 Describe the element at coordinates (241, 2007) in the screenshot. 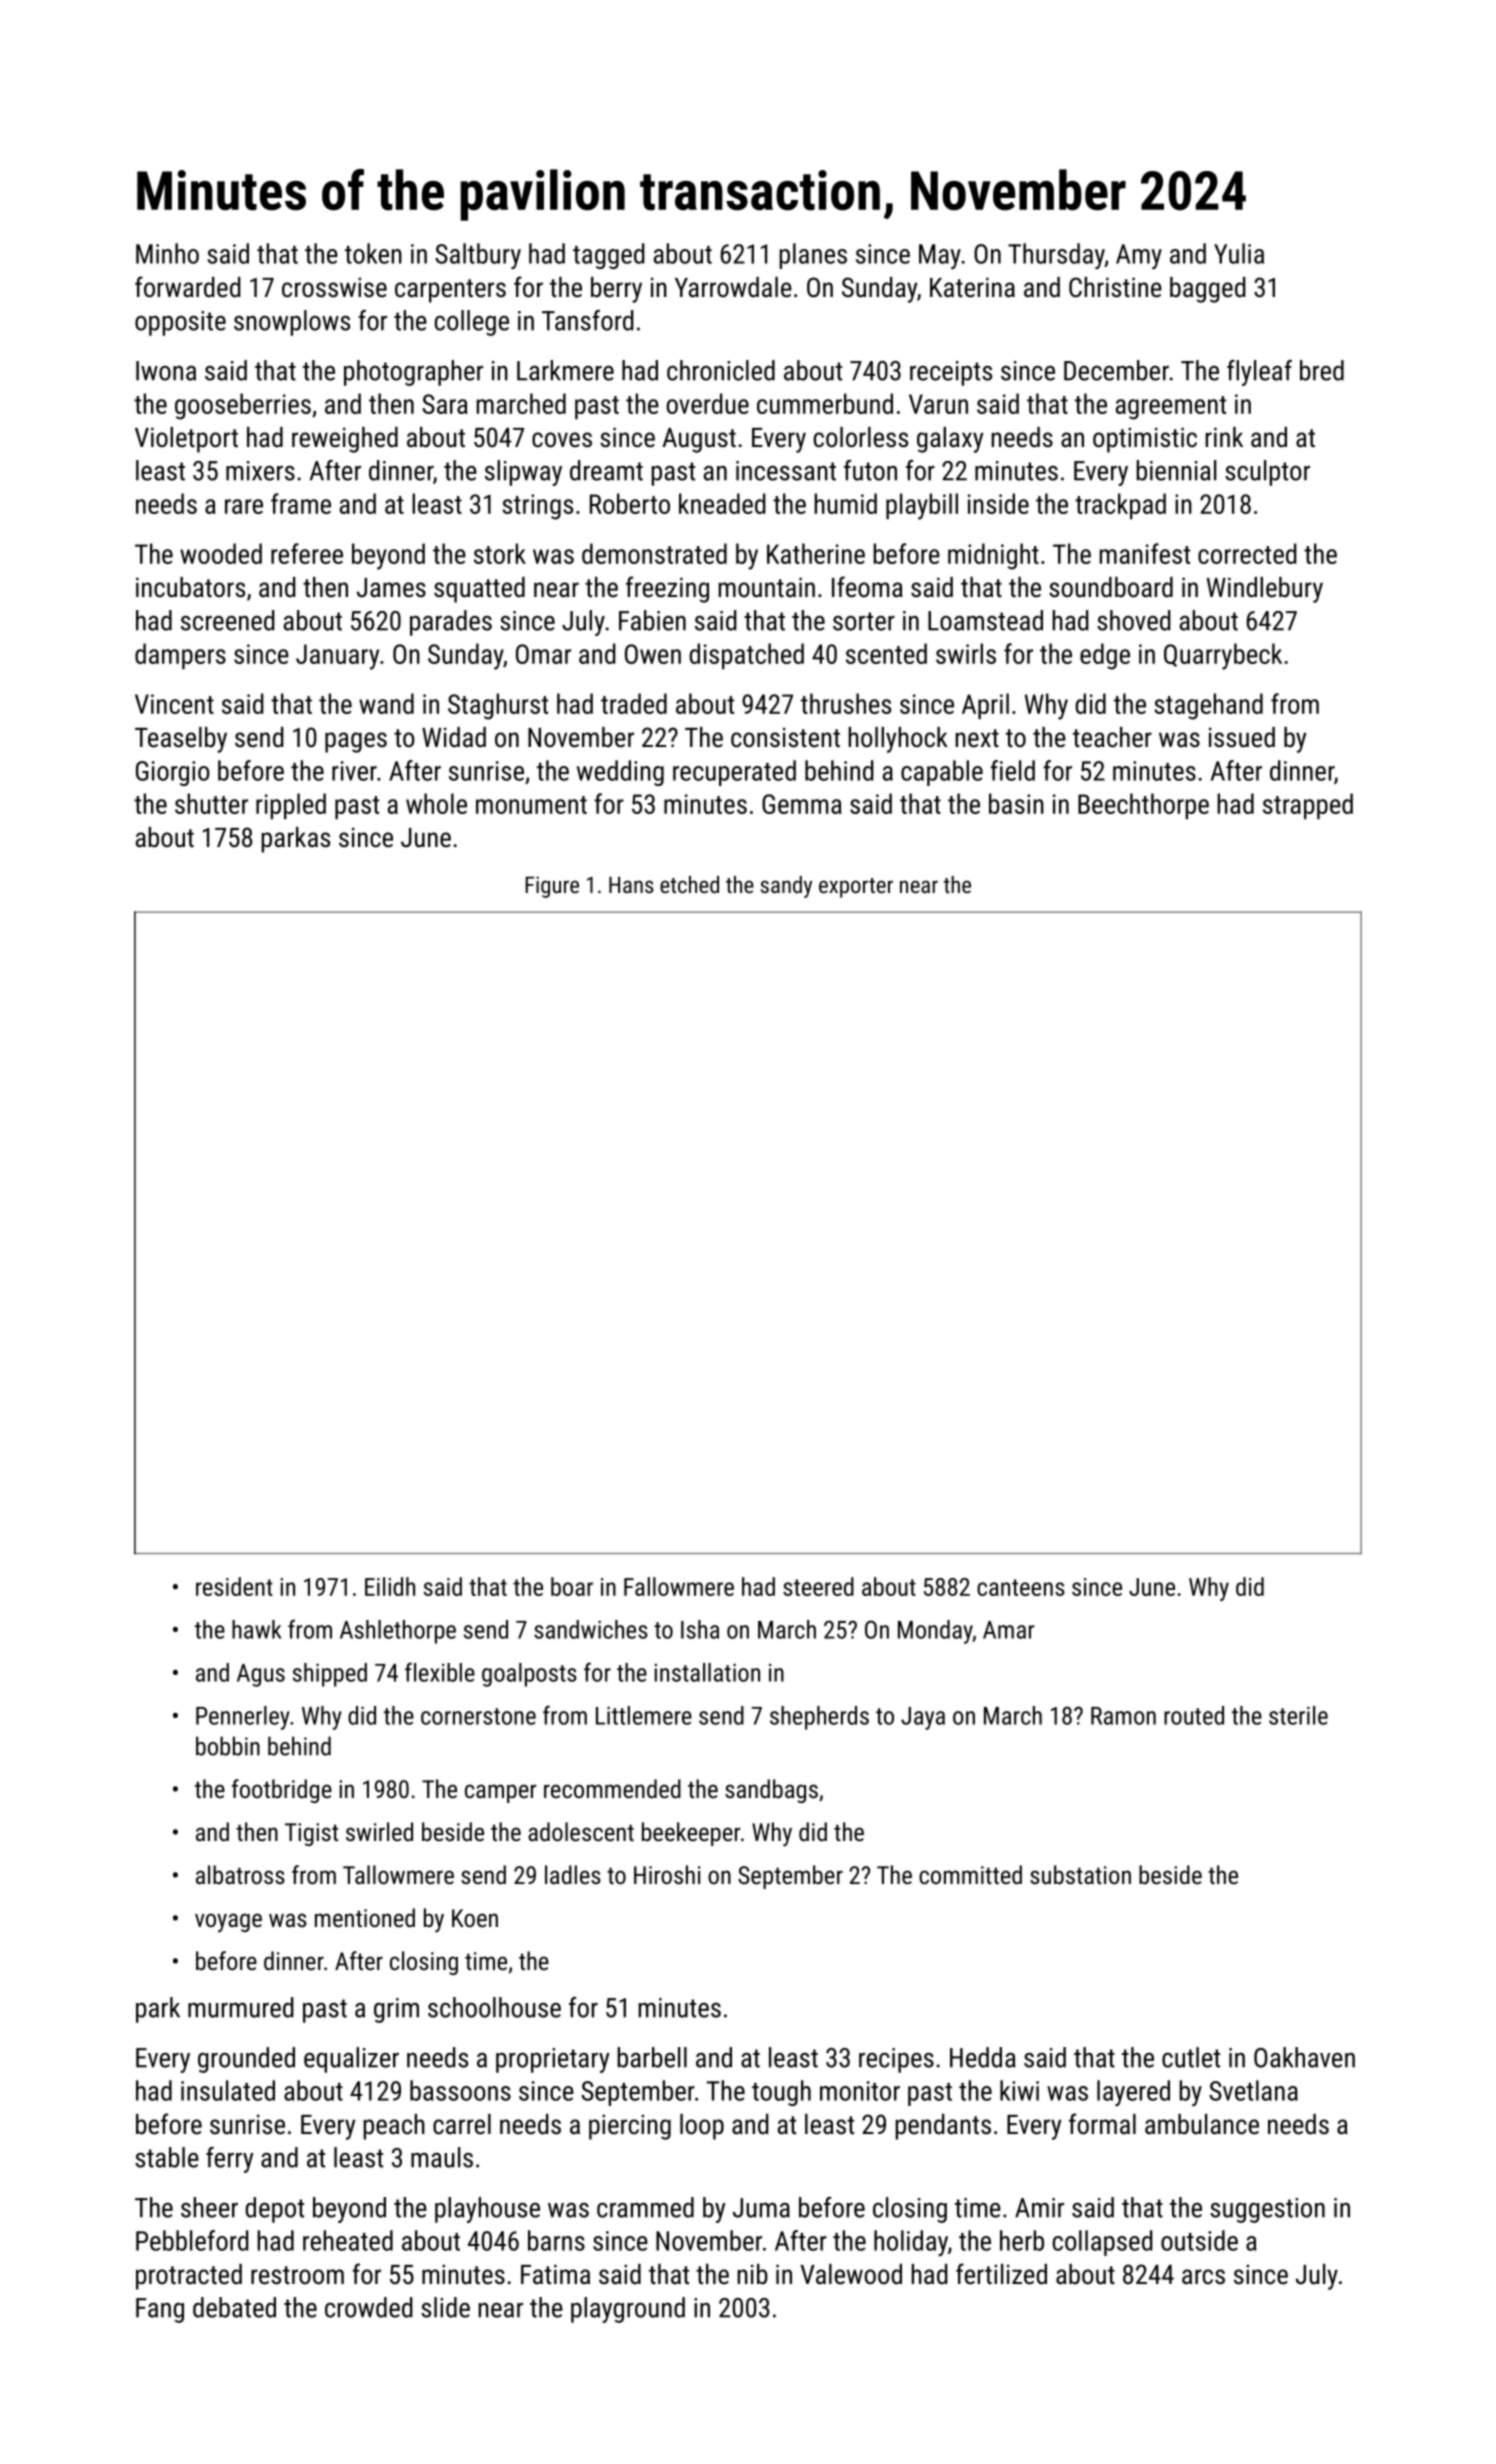

I see `murmured` at that location.
